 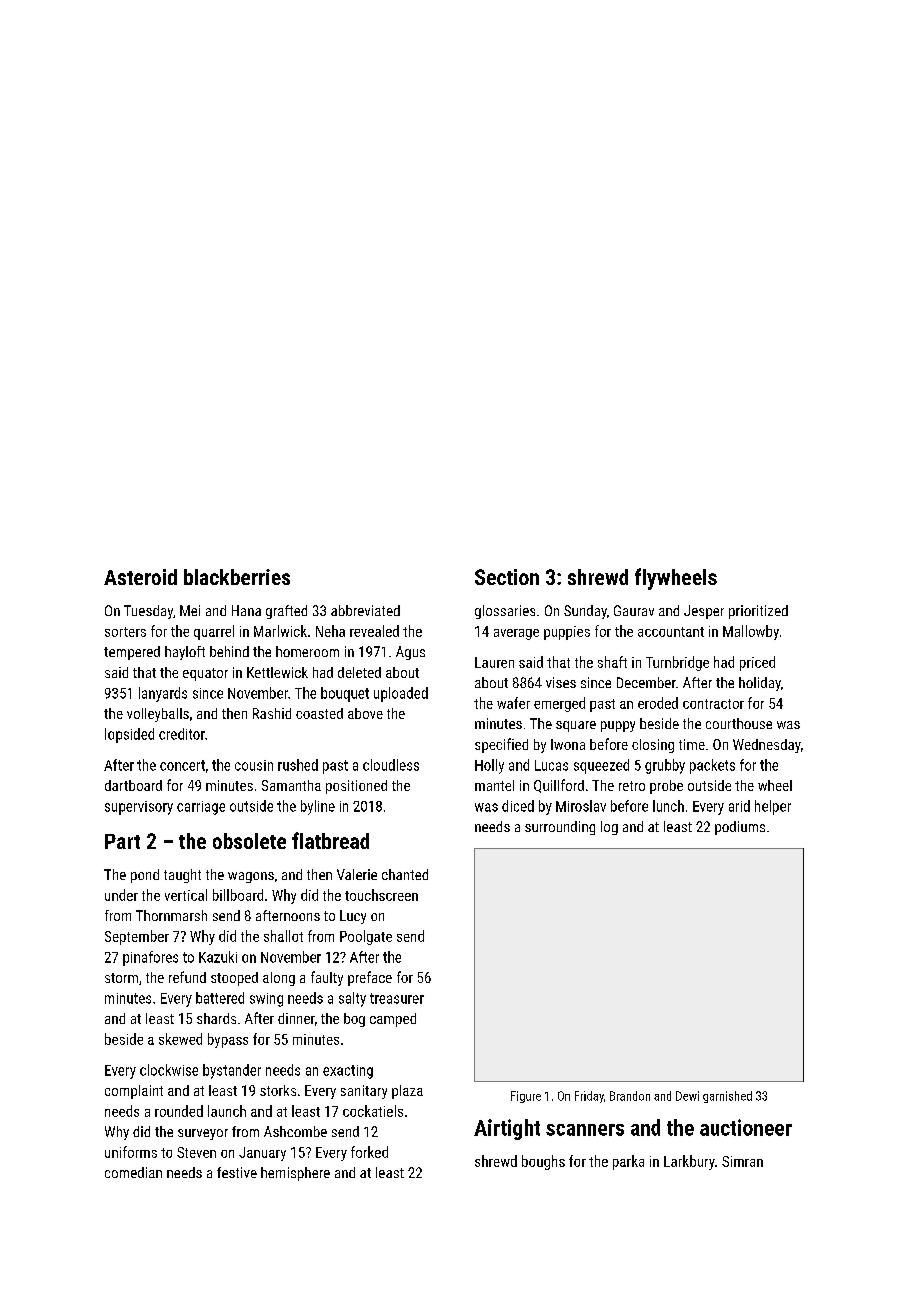 What do you see at coordinates (561, 682) in the image?
I see `vises` at bounding box center [561, 682].
